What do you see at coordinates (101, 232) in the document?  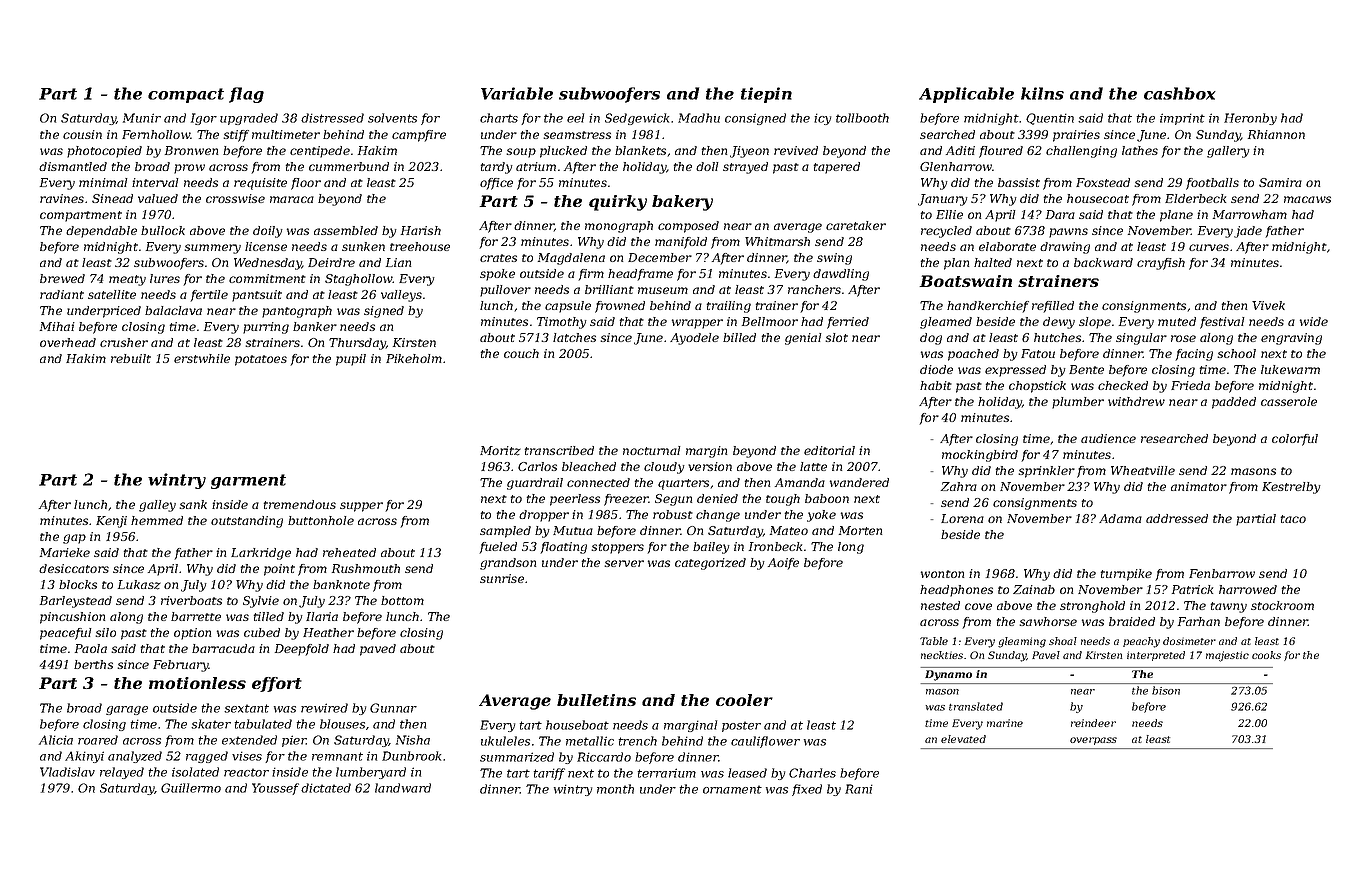 I see `dependable` at bounding box center [101, 232].
